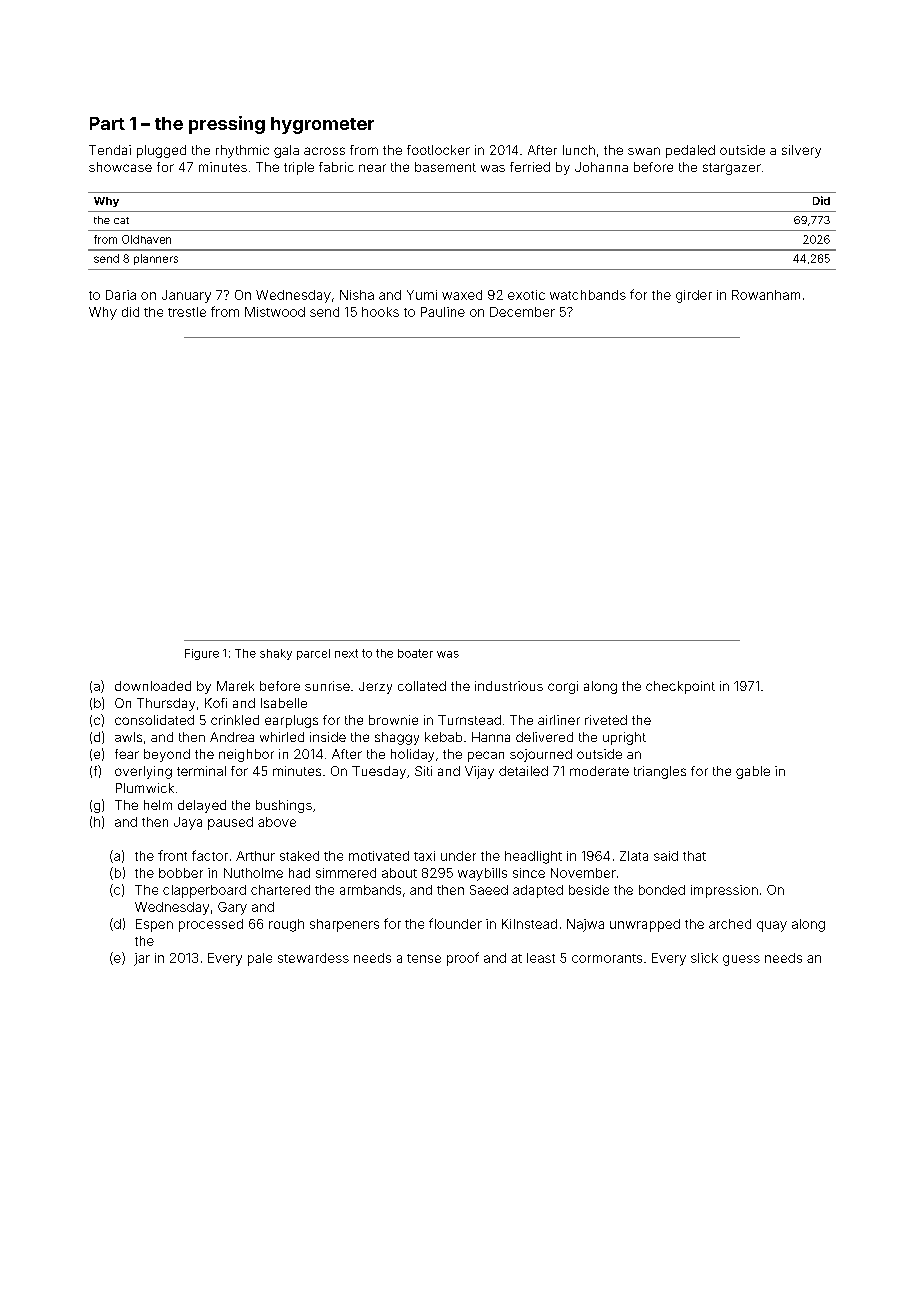 This page has height=1308, width=924. I want to click on guess, so click(741, 960).
